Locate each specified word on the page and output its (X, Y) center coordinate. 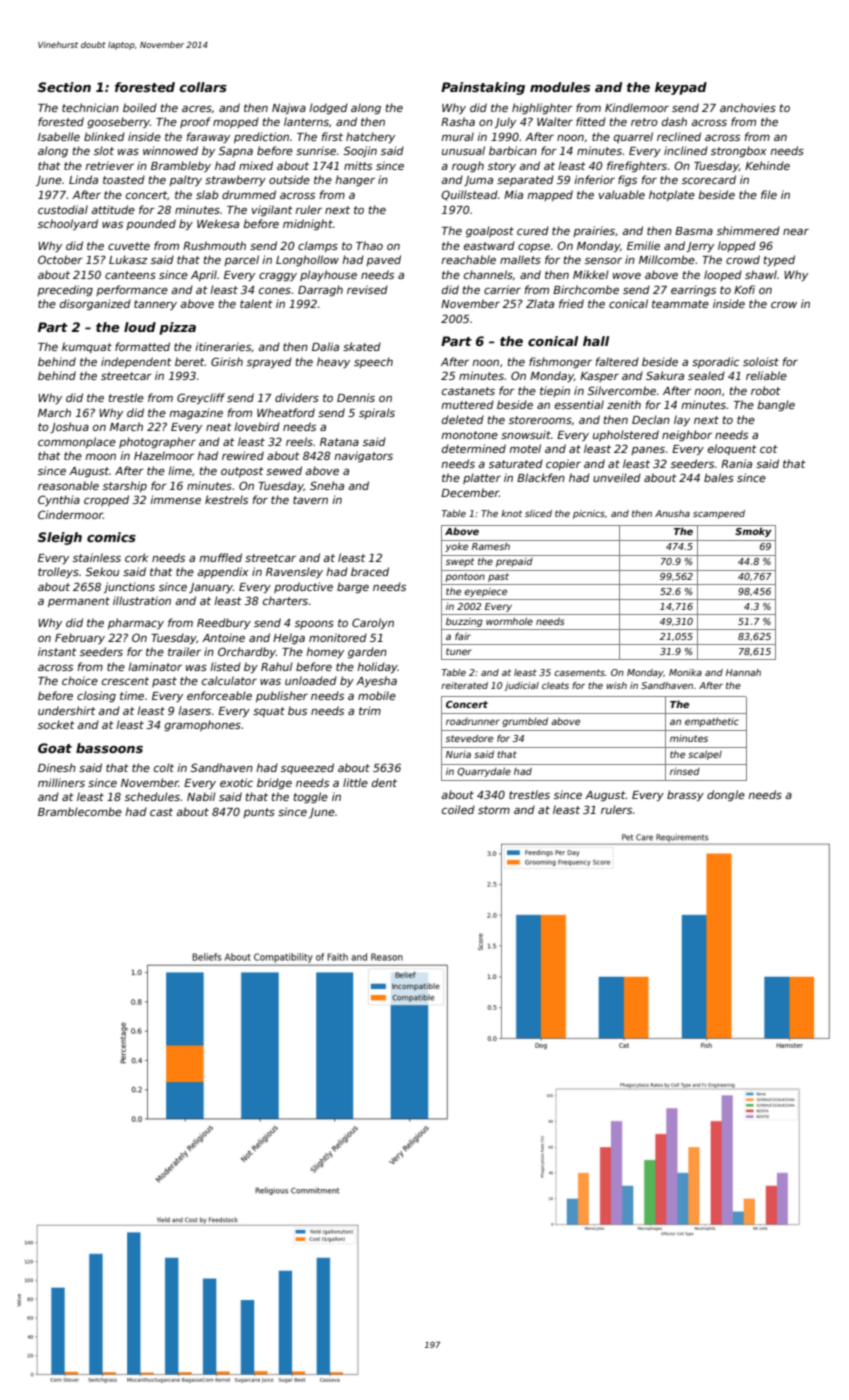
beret (190, 361)
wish (616, 685)
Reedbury (224, 623)
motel (525, 448)
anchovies (748, 107)
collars (203, 87)
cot (769, 449)
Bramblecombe (80, 811)
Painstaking (483, 88)
